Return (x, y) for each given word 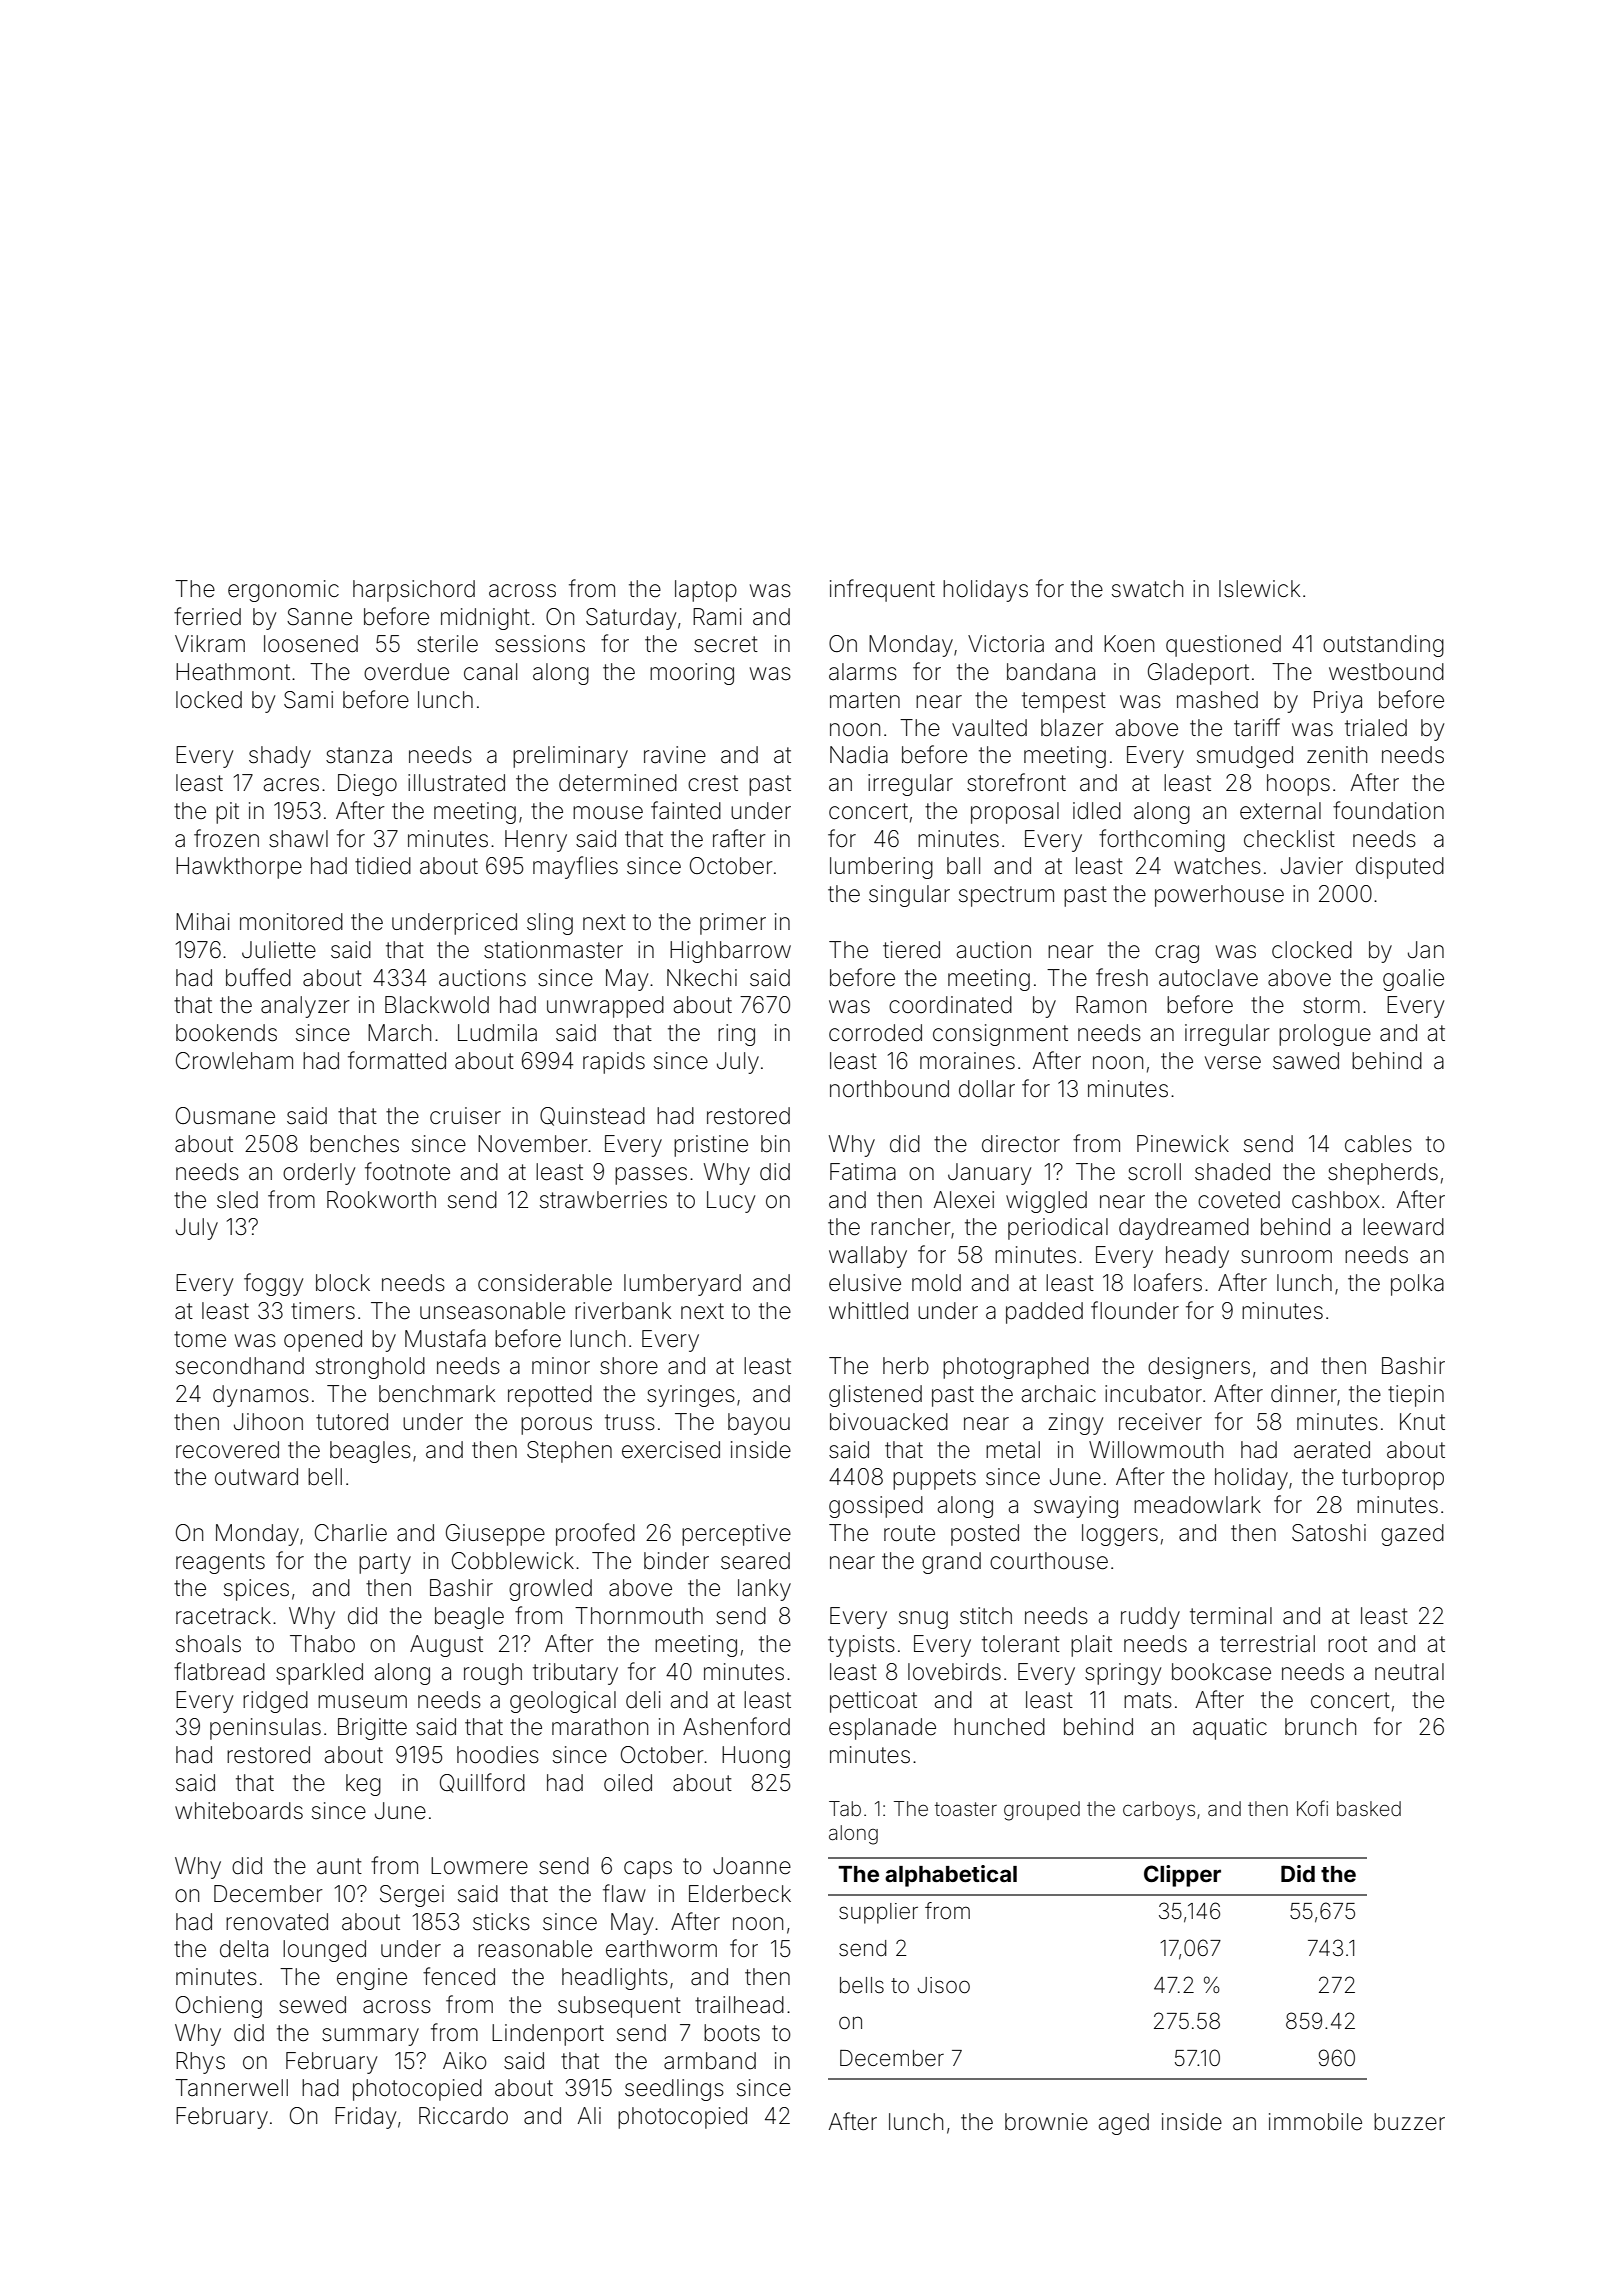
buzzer (1409, 2122)
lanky (764, 1590)
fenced (459, 1976)
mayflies (575, 867)
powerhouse (1219, 896)
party (385, 1563)
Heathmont (233, 672)
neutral (1409, 1672)
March (399, 1033)
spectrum (1006, 896)
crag (1177, 954)
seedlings (674, 2090)
